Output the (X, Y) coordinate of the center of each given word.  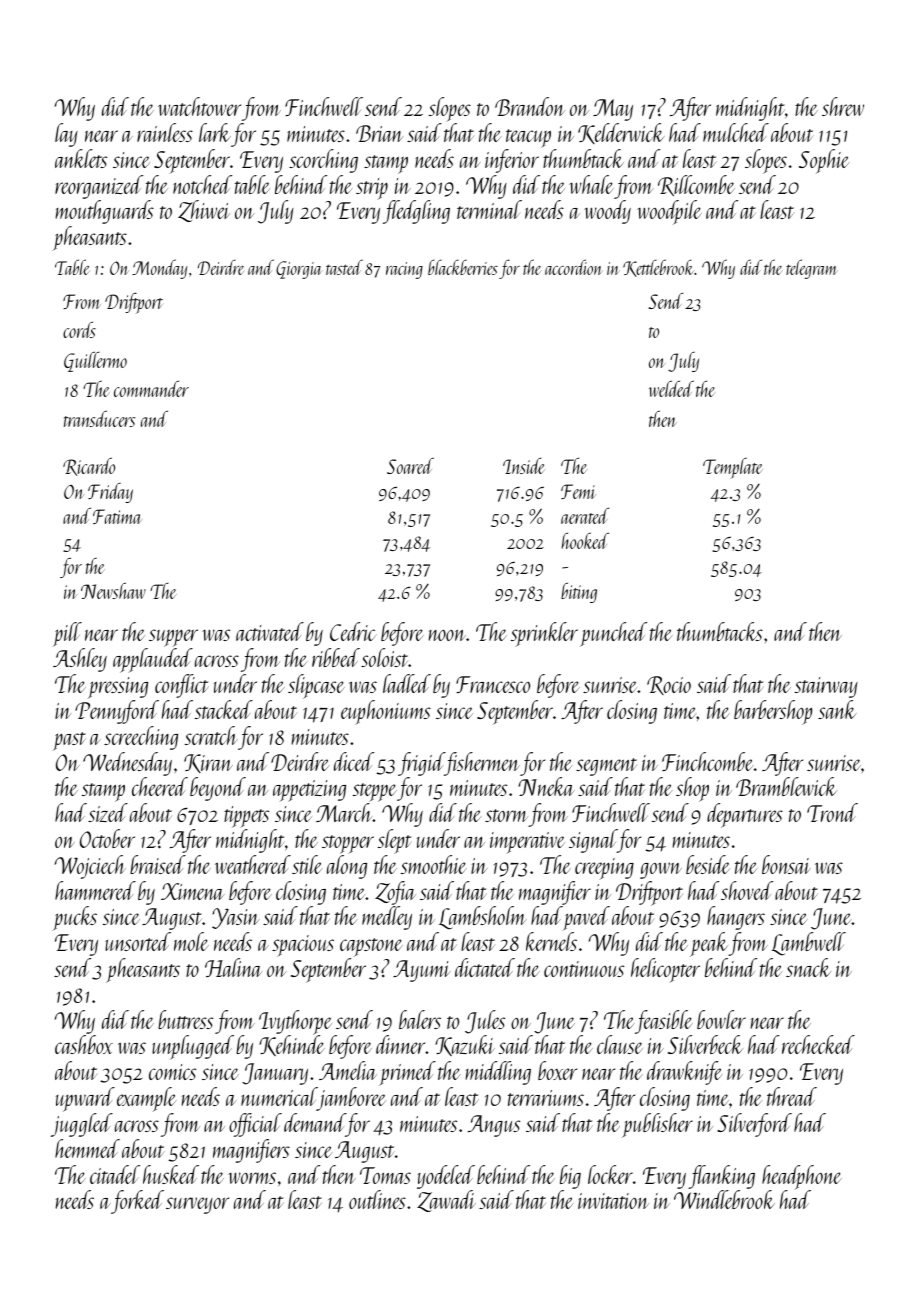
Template (733, 468)
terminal (489, 209)
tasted (344, 267)
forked (137, 1202)
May (613, 110)
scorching (323, 161)
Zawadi (446, 1201)
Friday (110, 493)
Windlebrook (724, 1199)
